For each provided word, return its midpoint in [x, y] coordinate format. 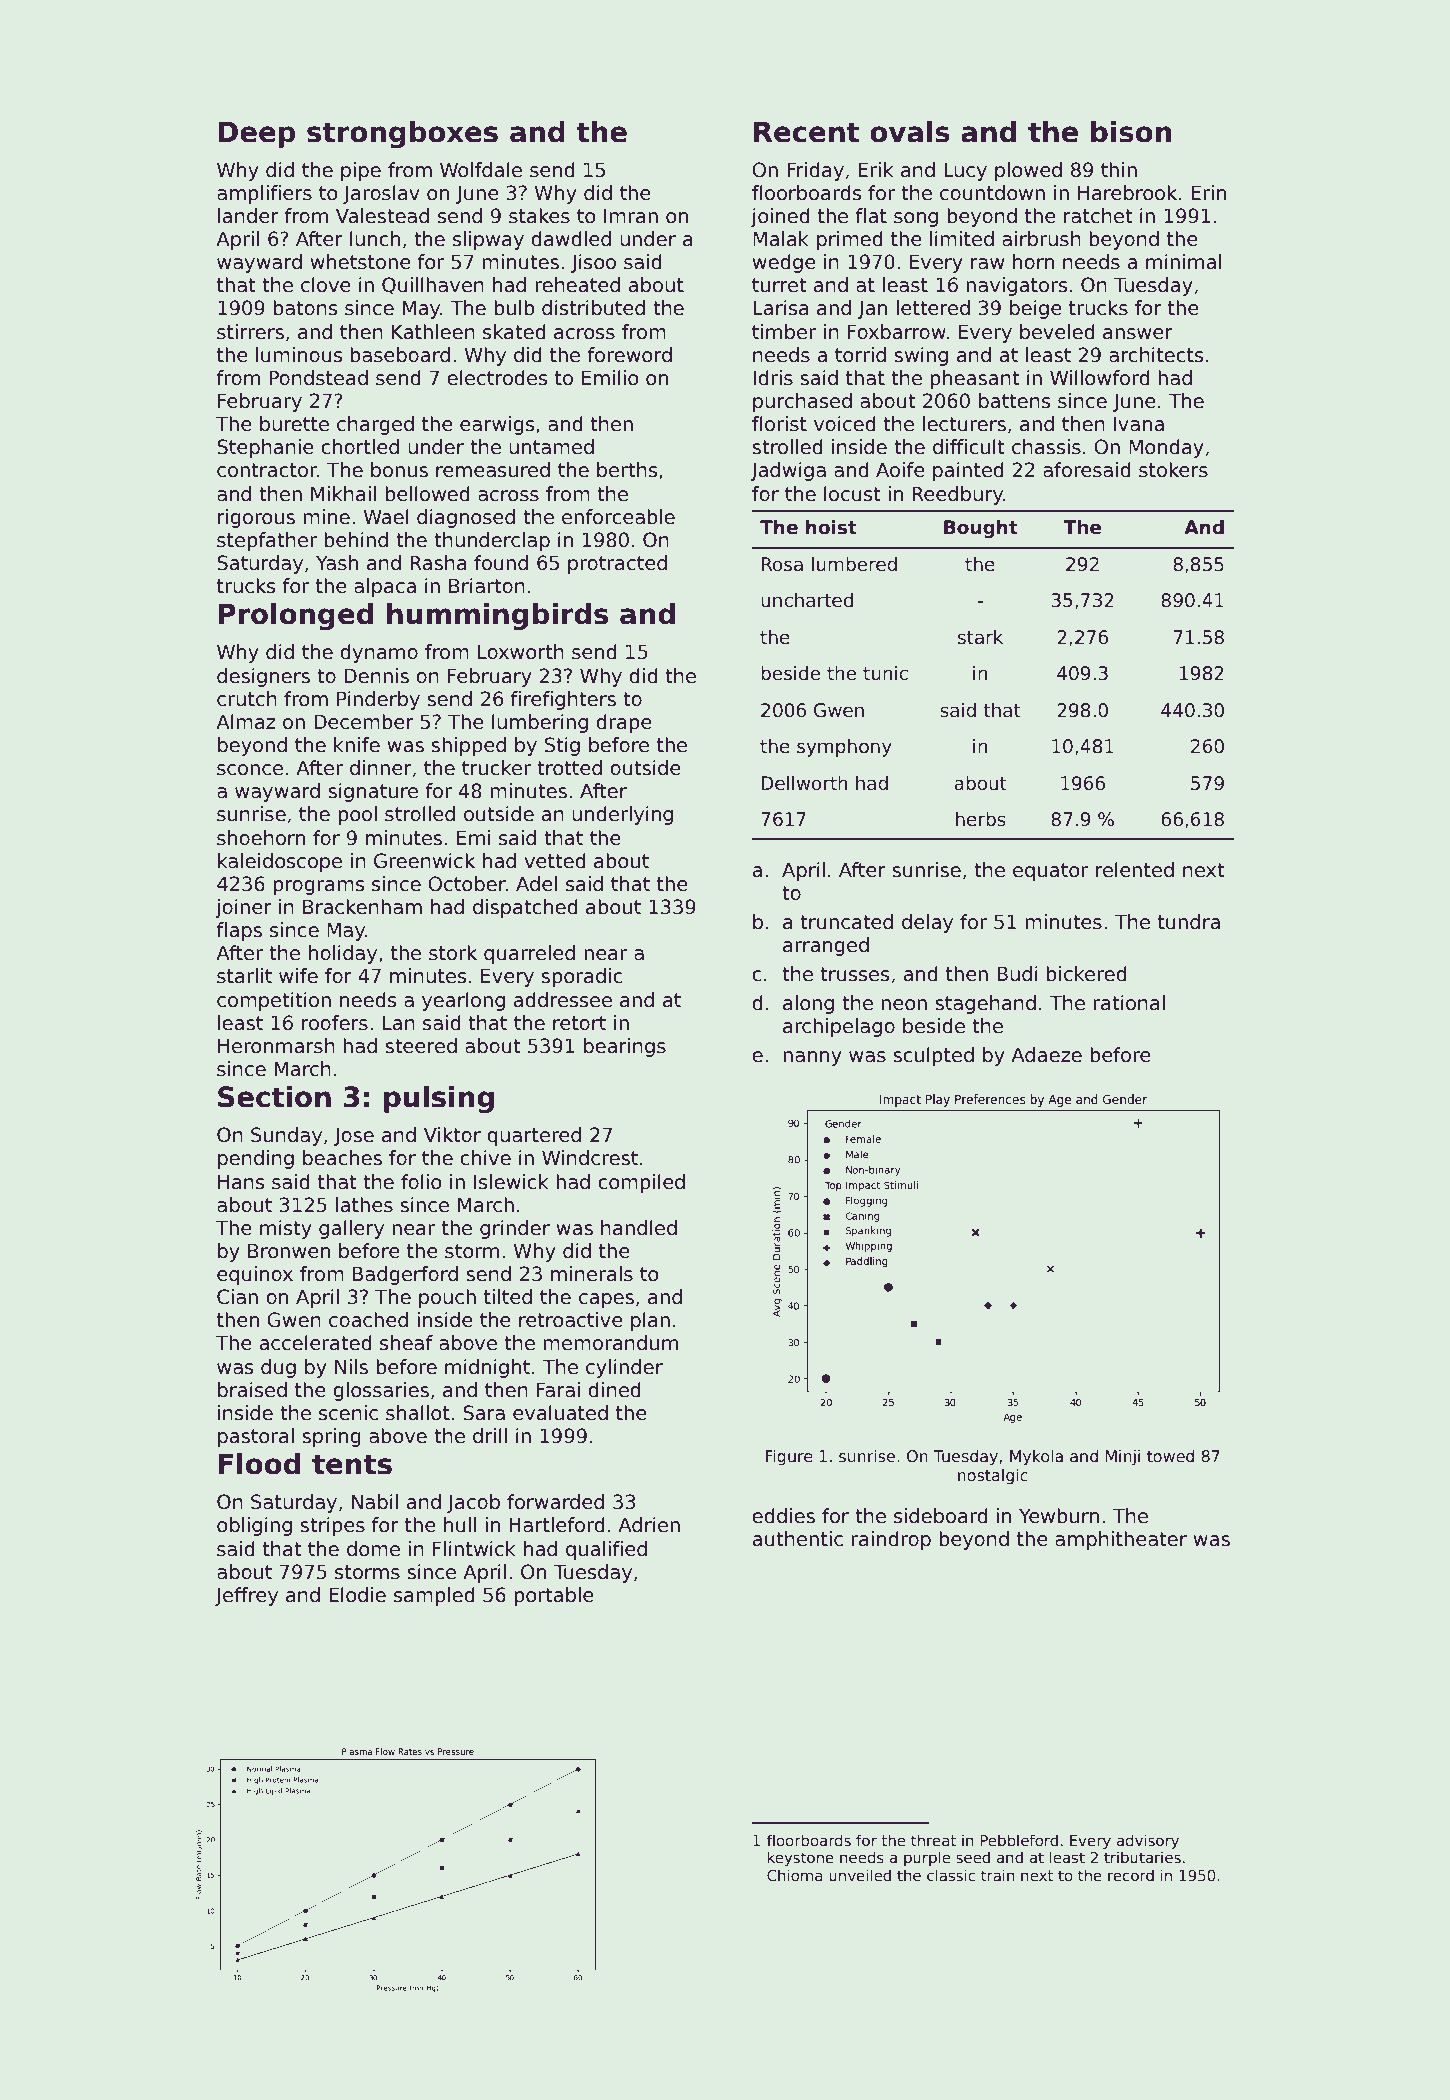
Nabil [375, 1502]
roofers [335, 1023]
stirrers [250, 332]
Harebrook [1127, 193]
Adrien [649, 1525]
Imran [631, 216]
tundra [1189, 922]
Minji [1123, 1457]
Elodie [357, 1595]
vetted [555, 861]
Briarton [487, 586]
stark [980, 637]
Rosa [782, 564]
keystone [801, 1858]
